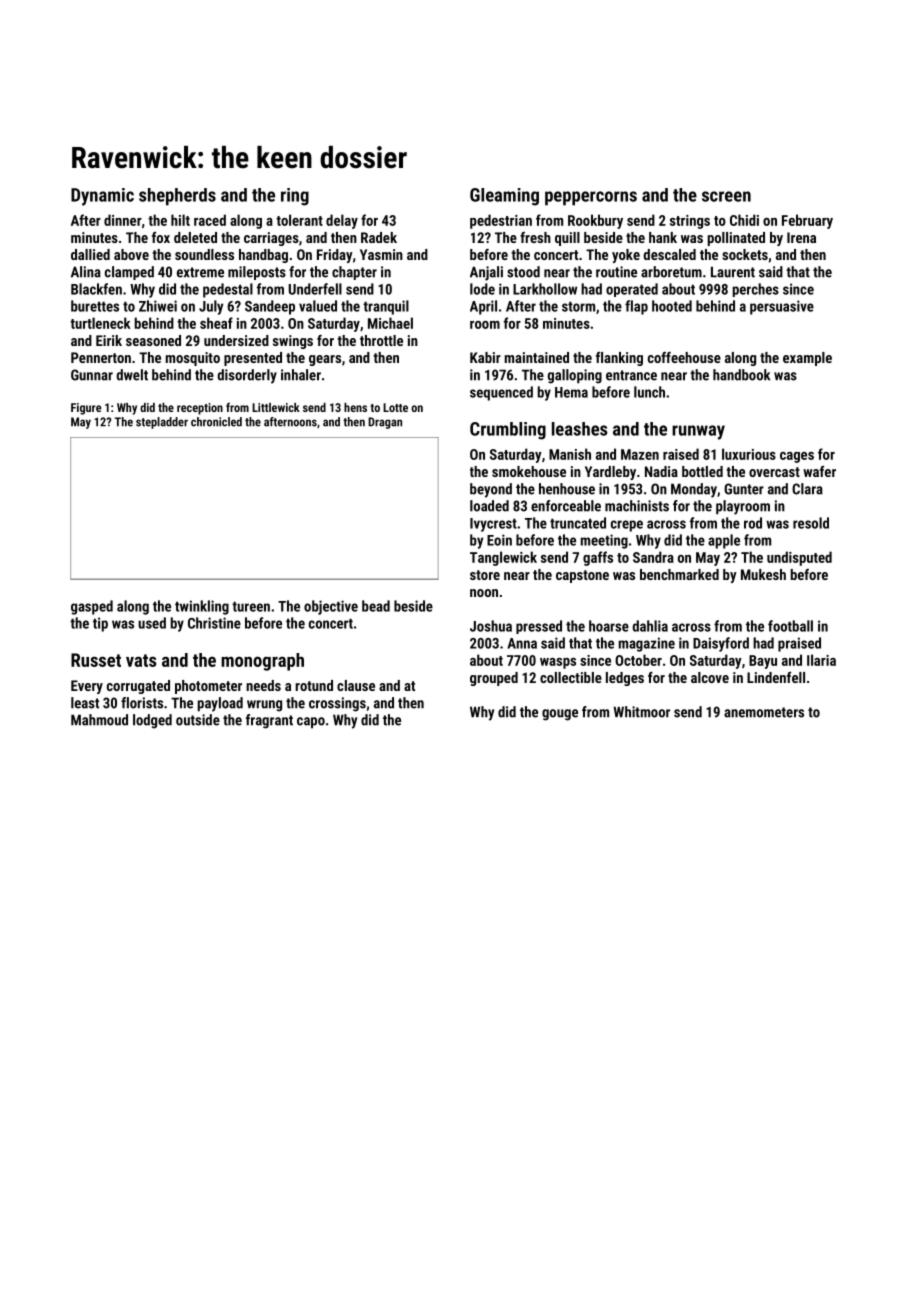 Image resolution: width=908 pixels, height=1316 pixels. I want to click on screen, so click(726, 196).
